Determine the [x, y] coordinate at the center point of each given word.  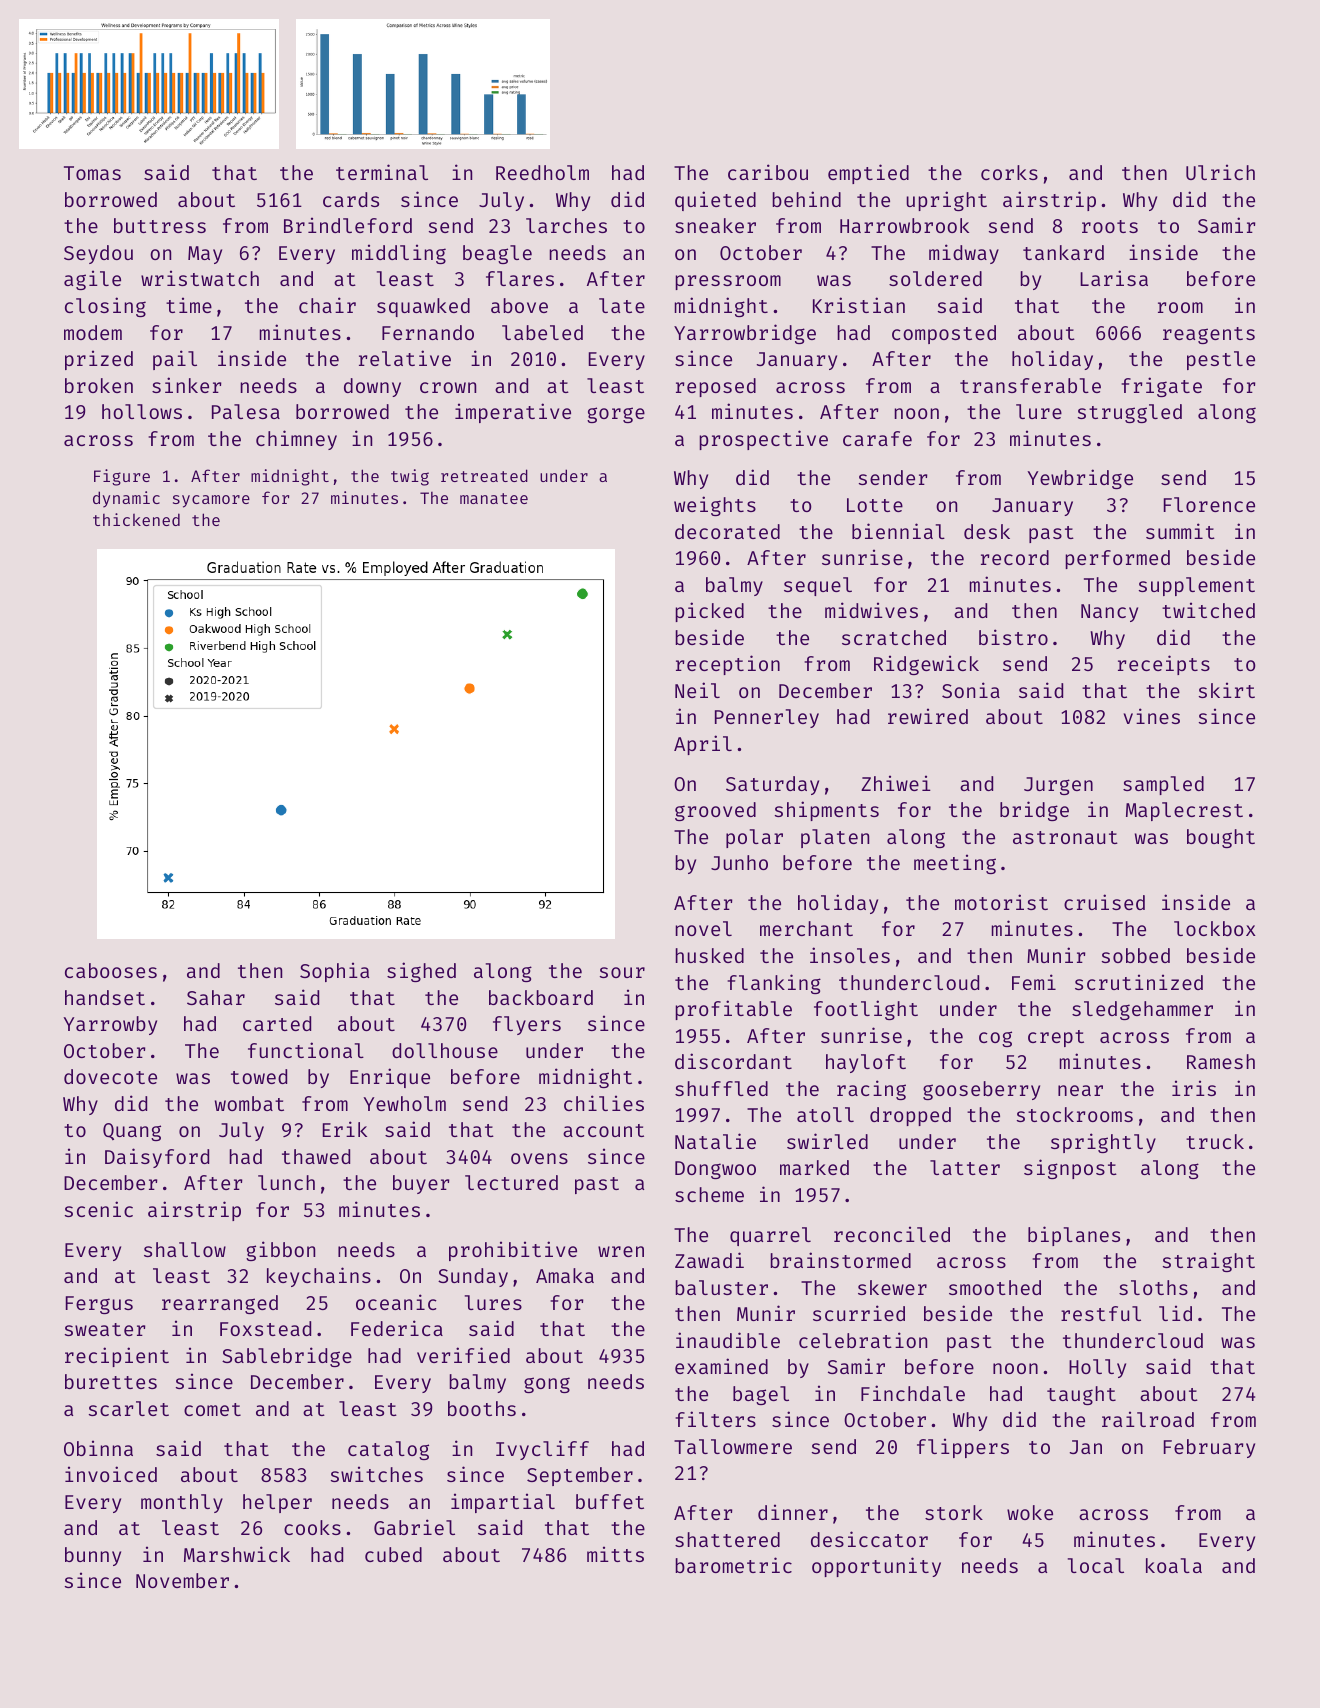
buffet [610, 1501]
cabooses [111, 970]
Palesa [246, 411]
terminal [382, 172]
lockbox [1215, 928]
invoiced [111, 1474]
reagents [1209, 335]
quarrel [770, 1236]
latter [965, 1167]
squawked [423, 307]
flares [520, 278]
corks [1009, 172]
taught [1081, 1395]
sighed [421, 972]
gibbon [280, 1251]
